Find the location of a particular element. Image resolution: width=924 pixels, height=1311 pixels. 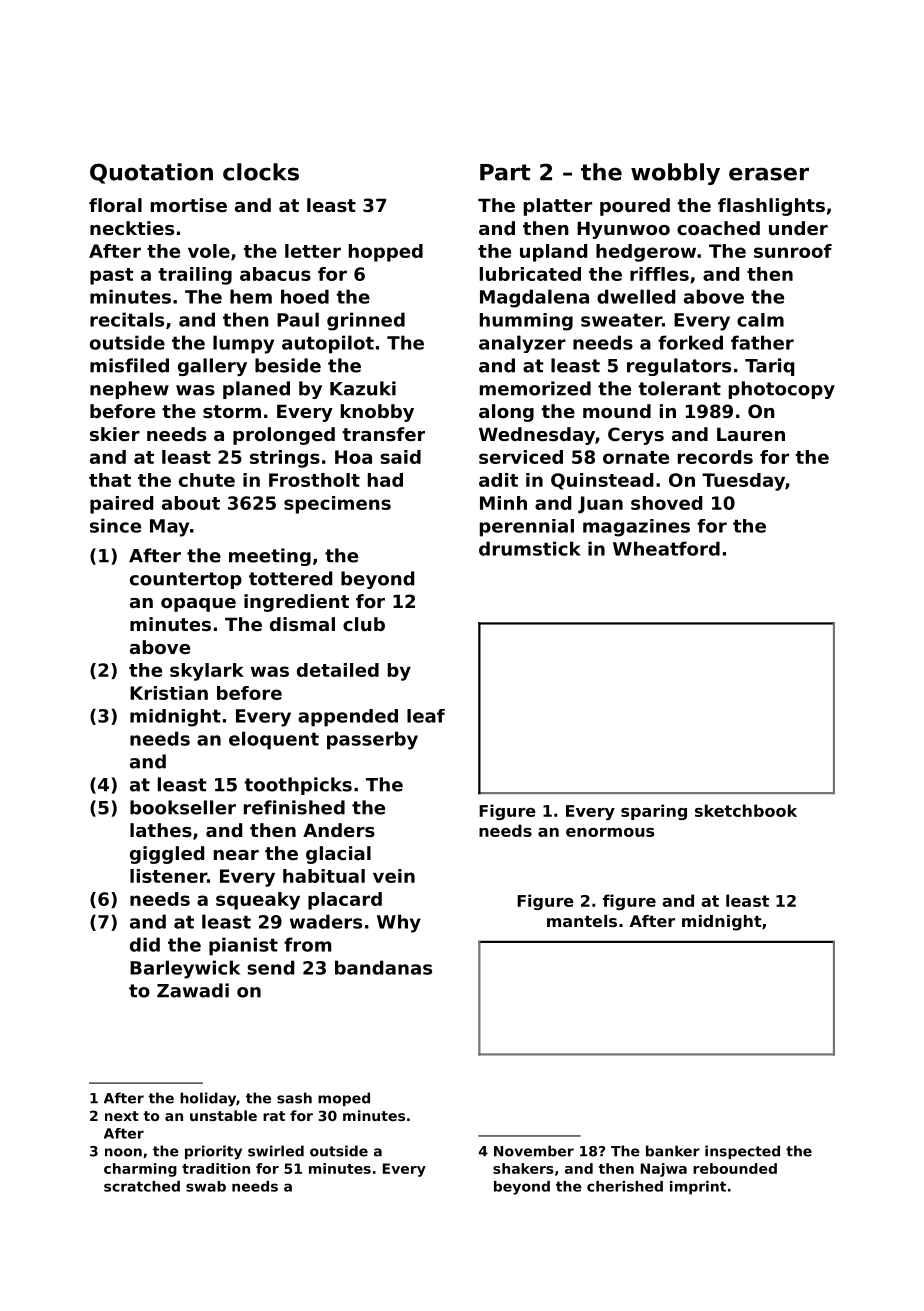

humming is located at coordinates (526, 322).
